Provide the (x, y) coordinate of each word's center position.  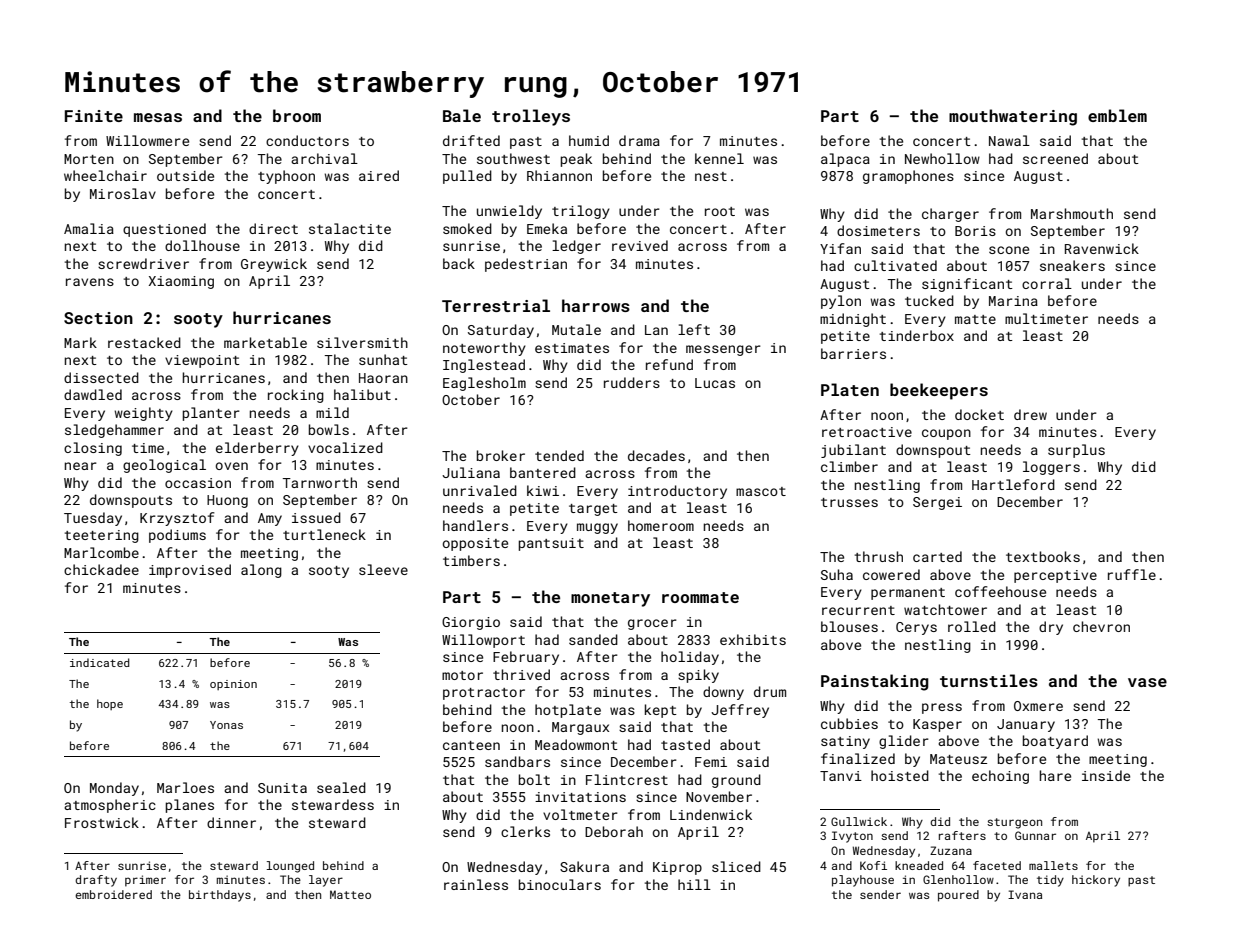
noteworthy (484, 349)
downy (723, 693)
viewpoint (202, 361)
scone (1009, 250)
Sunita (282, 788)
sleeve (383, 569)
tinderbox (917, 335)
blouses (849, 626)
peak (576, 160)
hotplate (568, 711)
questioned (164, 230)
